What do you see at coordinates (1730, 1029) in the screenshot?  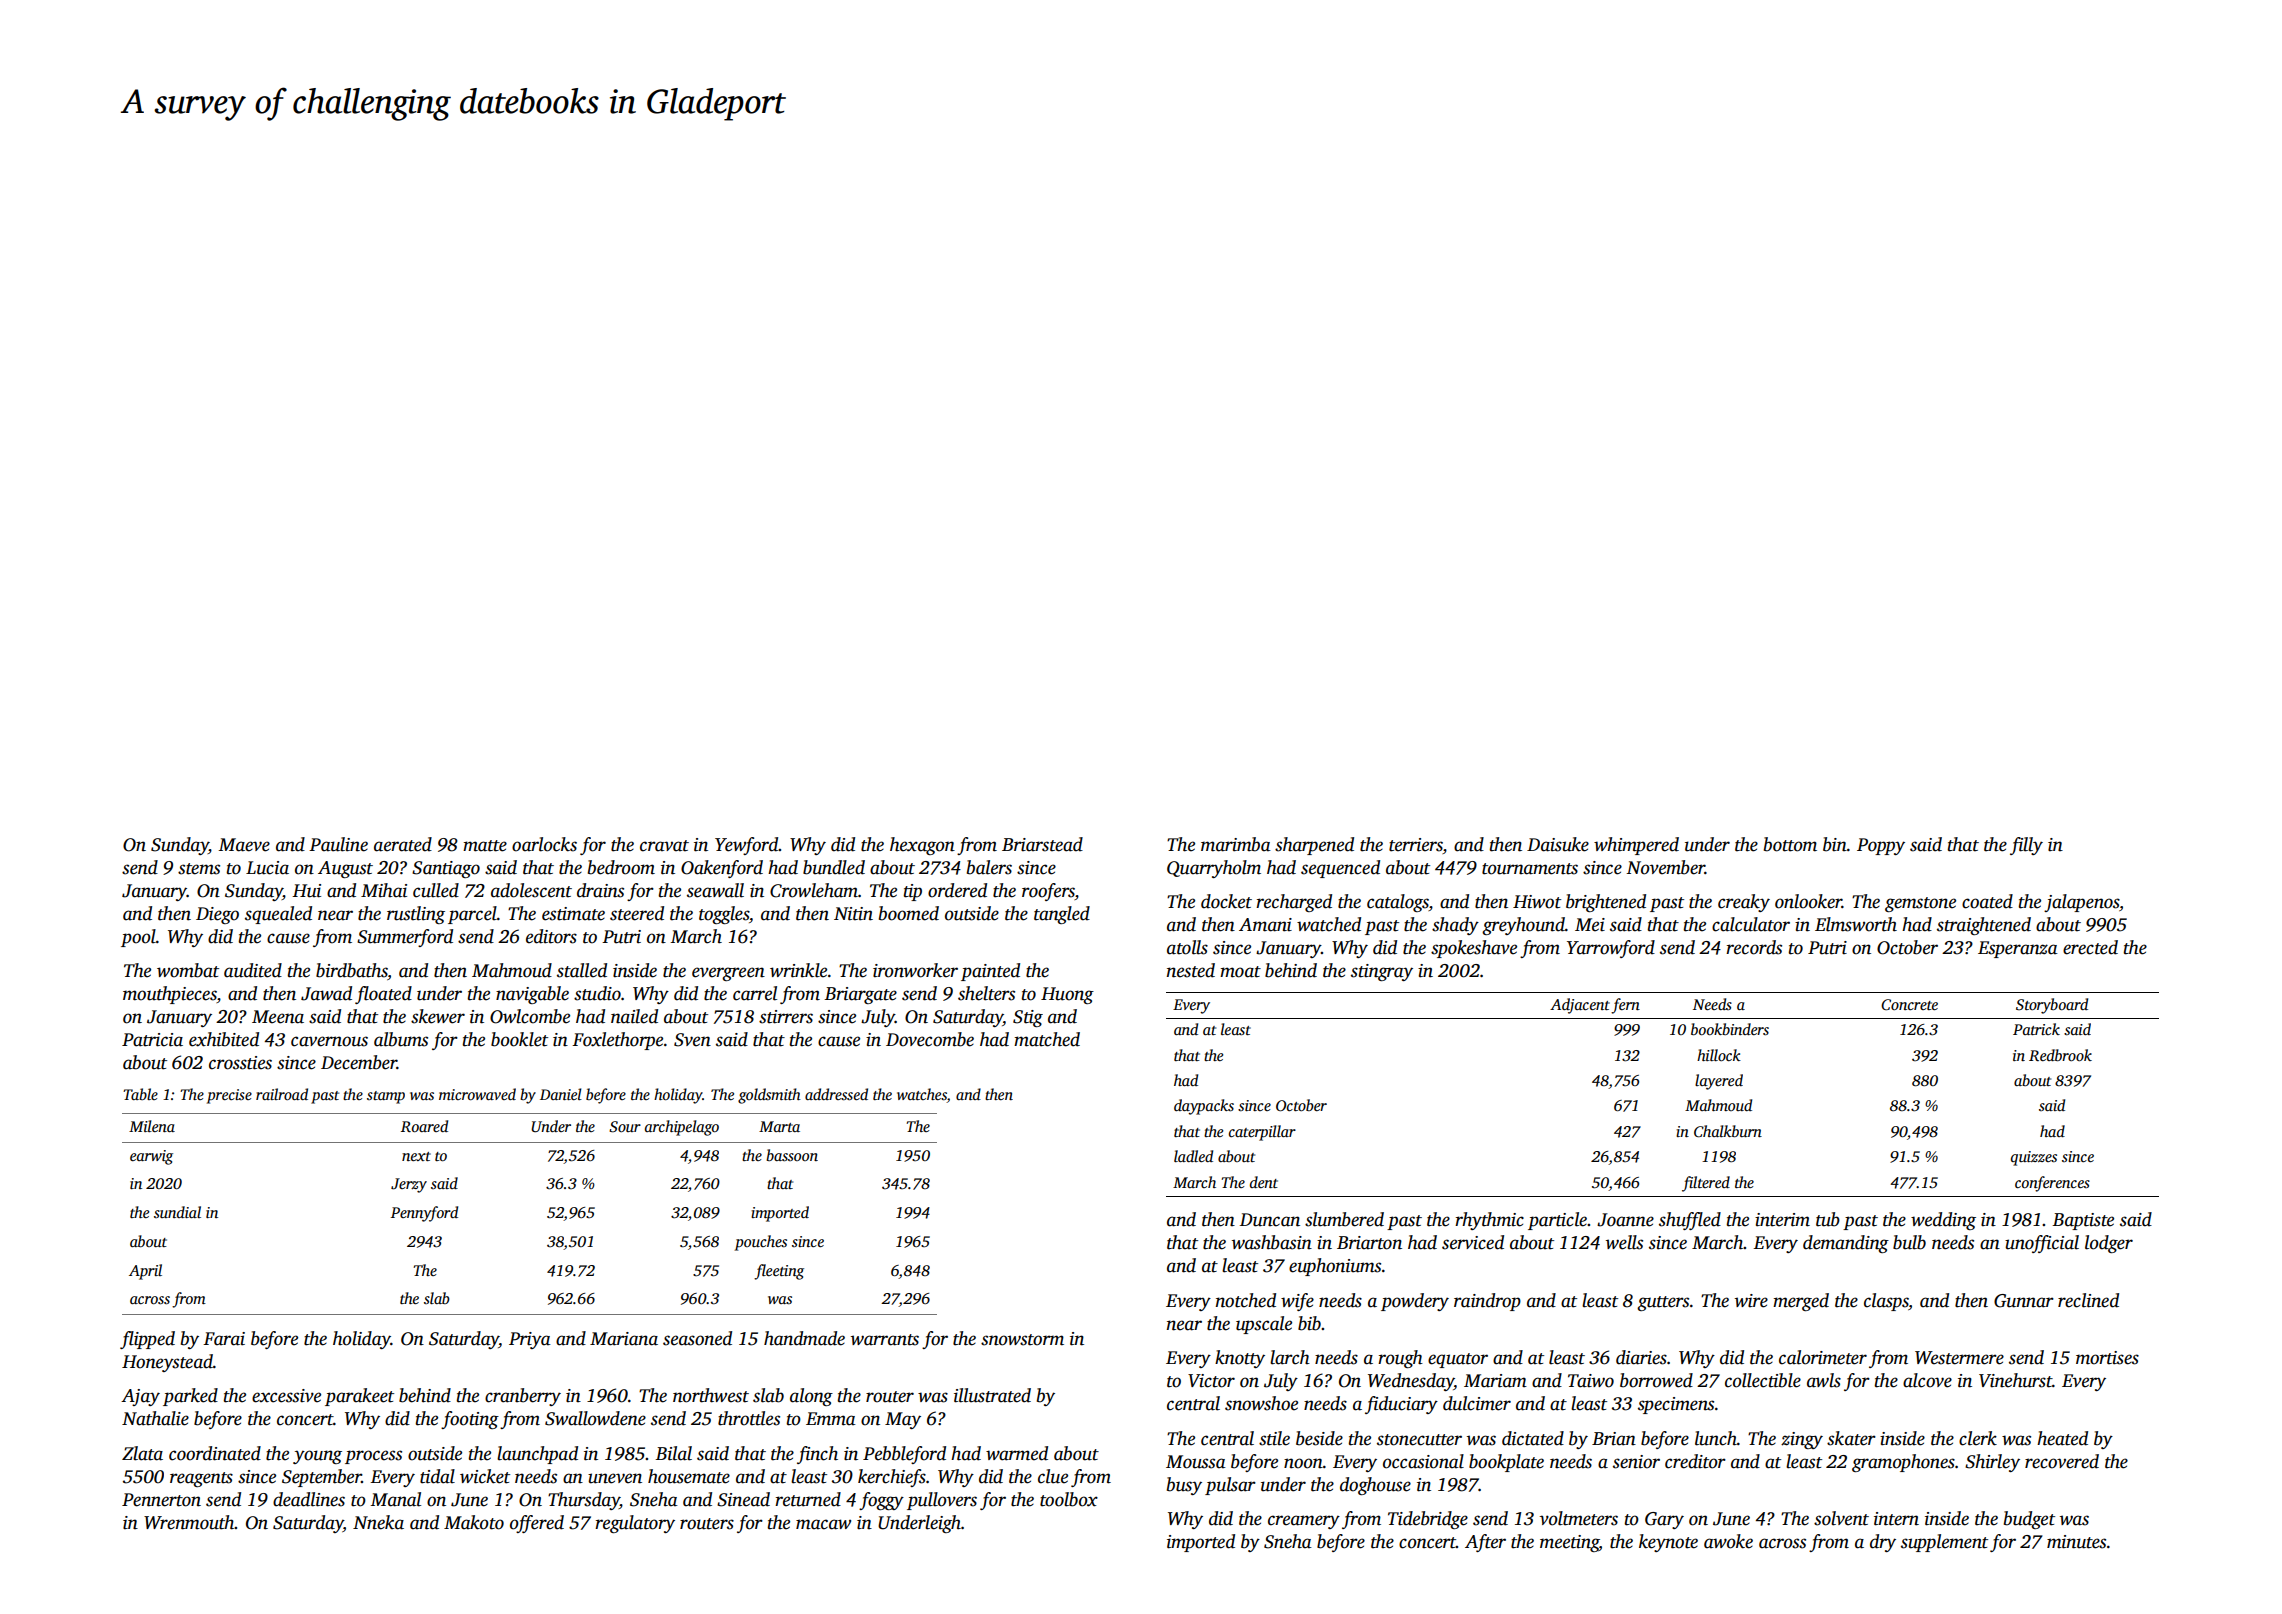 I see `bookbinders` at bounding box center [1730, 1029].
